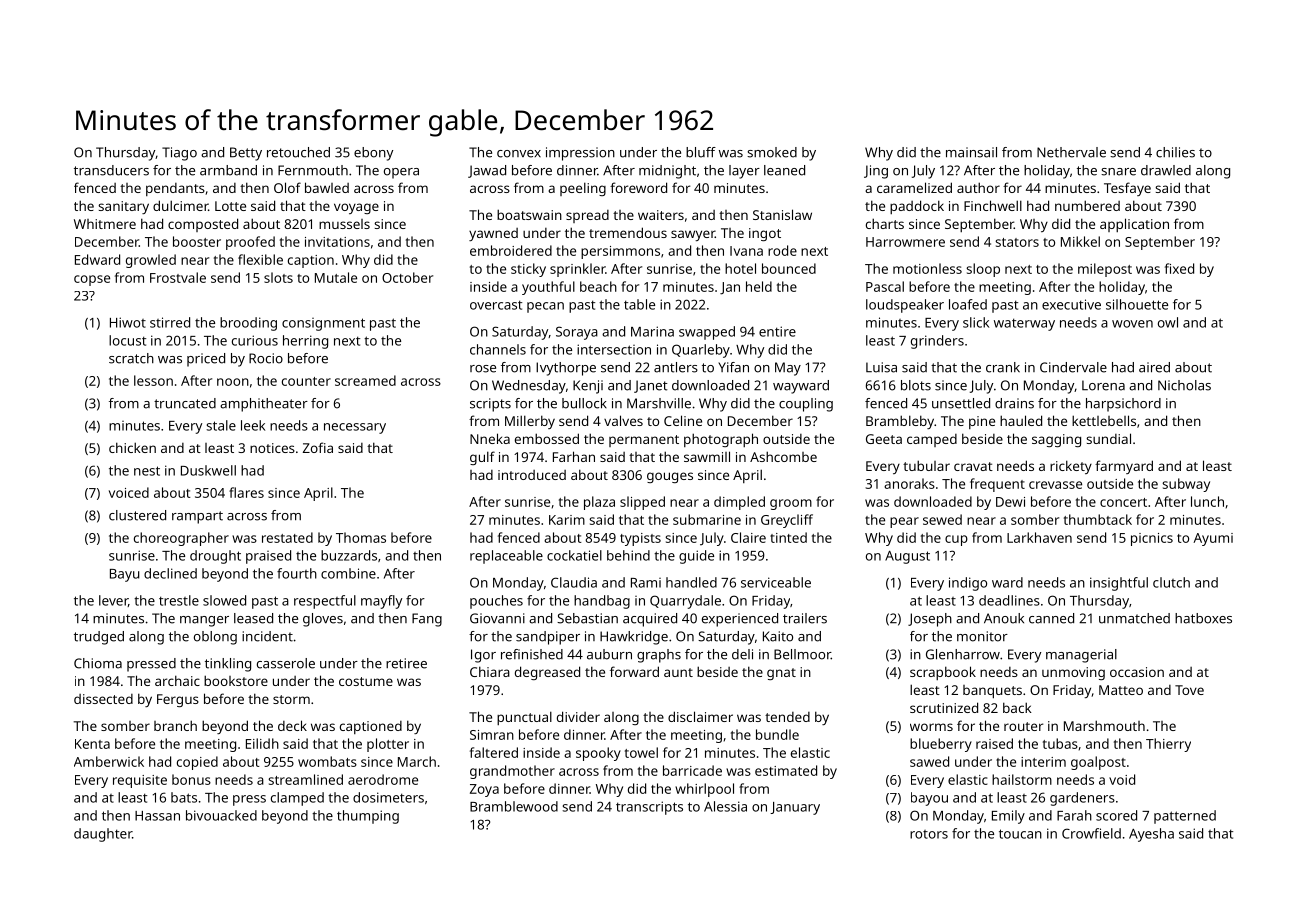 Image resolution: width=1308 pixels, height=924 pixels. I want to click on gulf, so click(482, 458).
